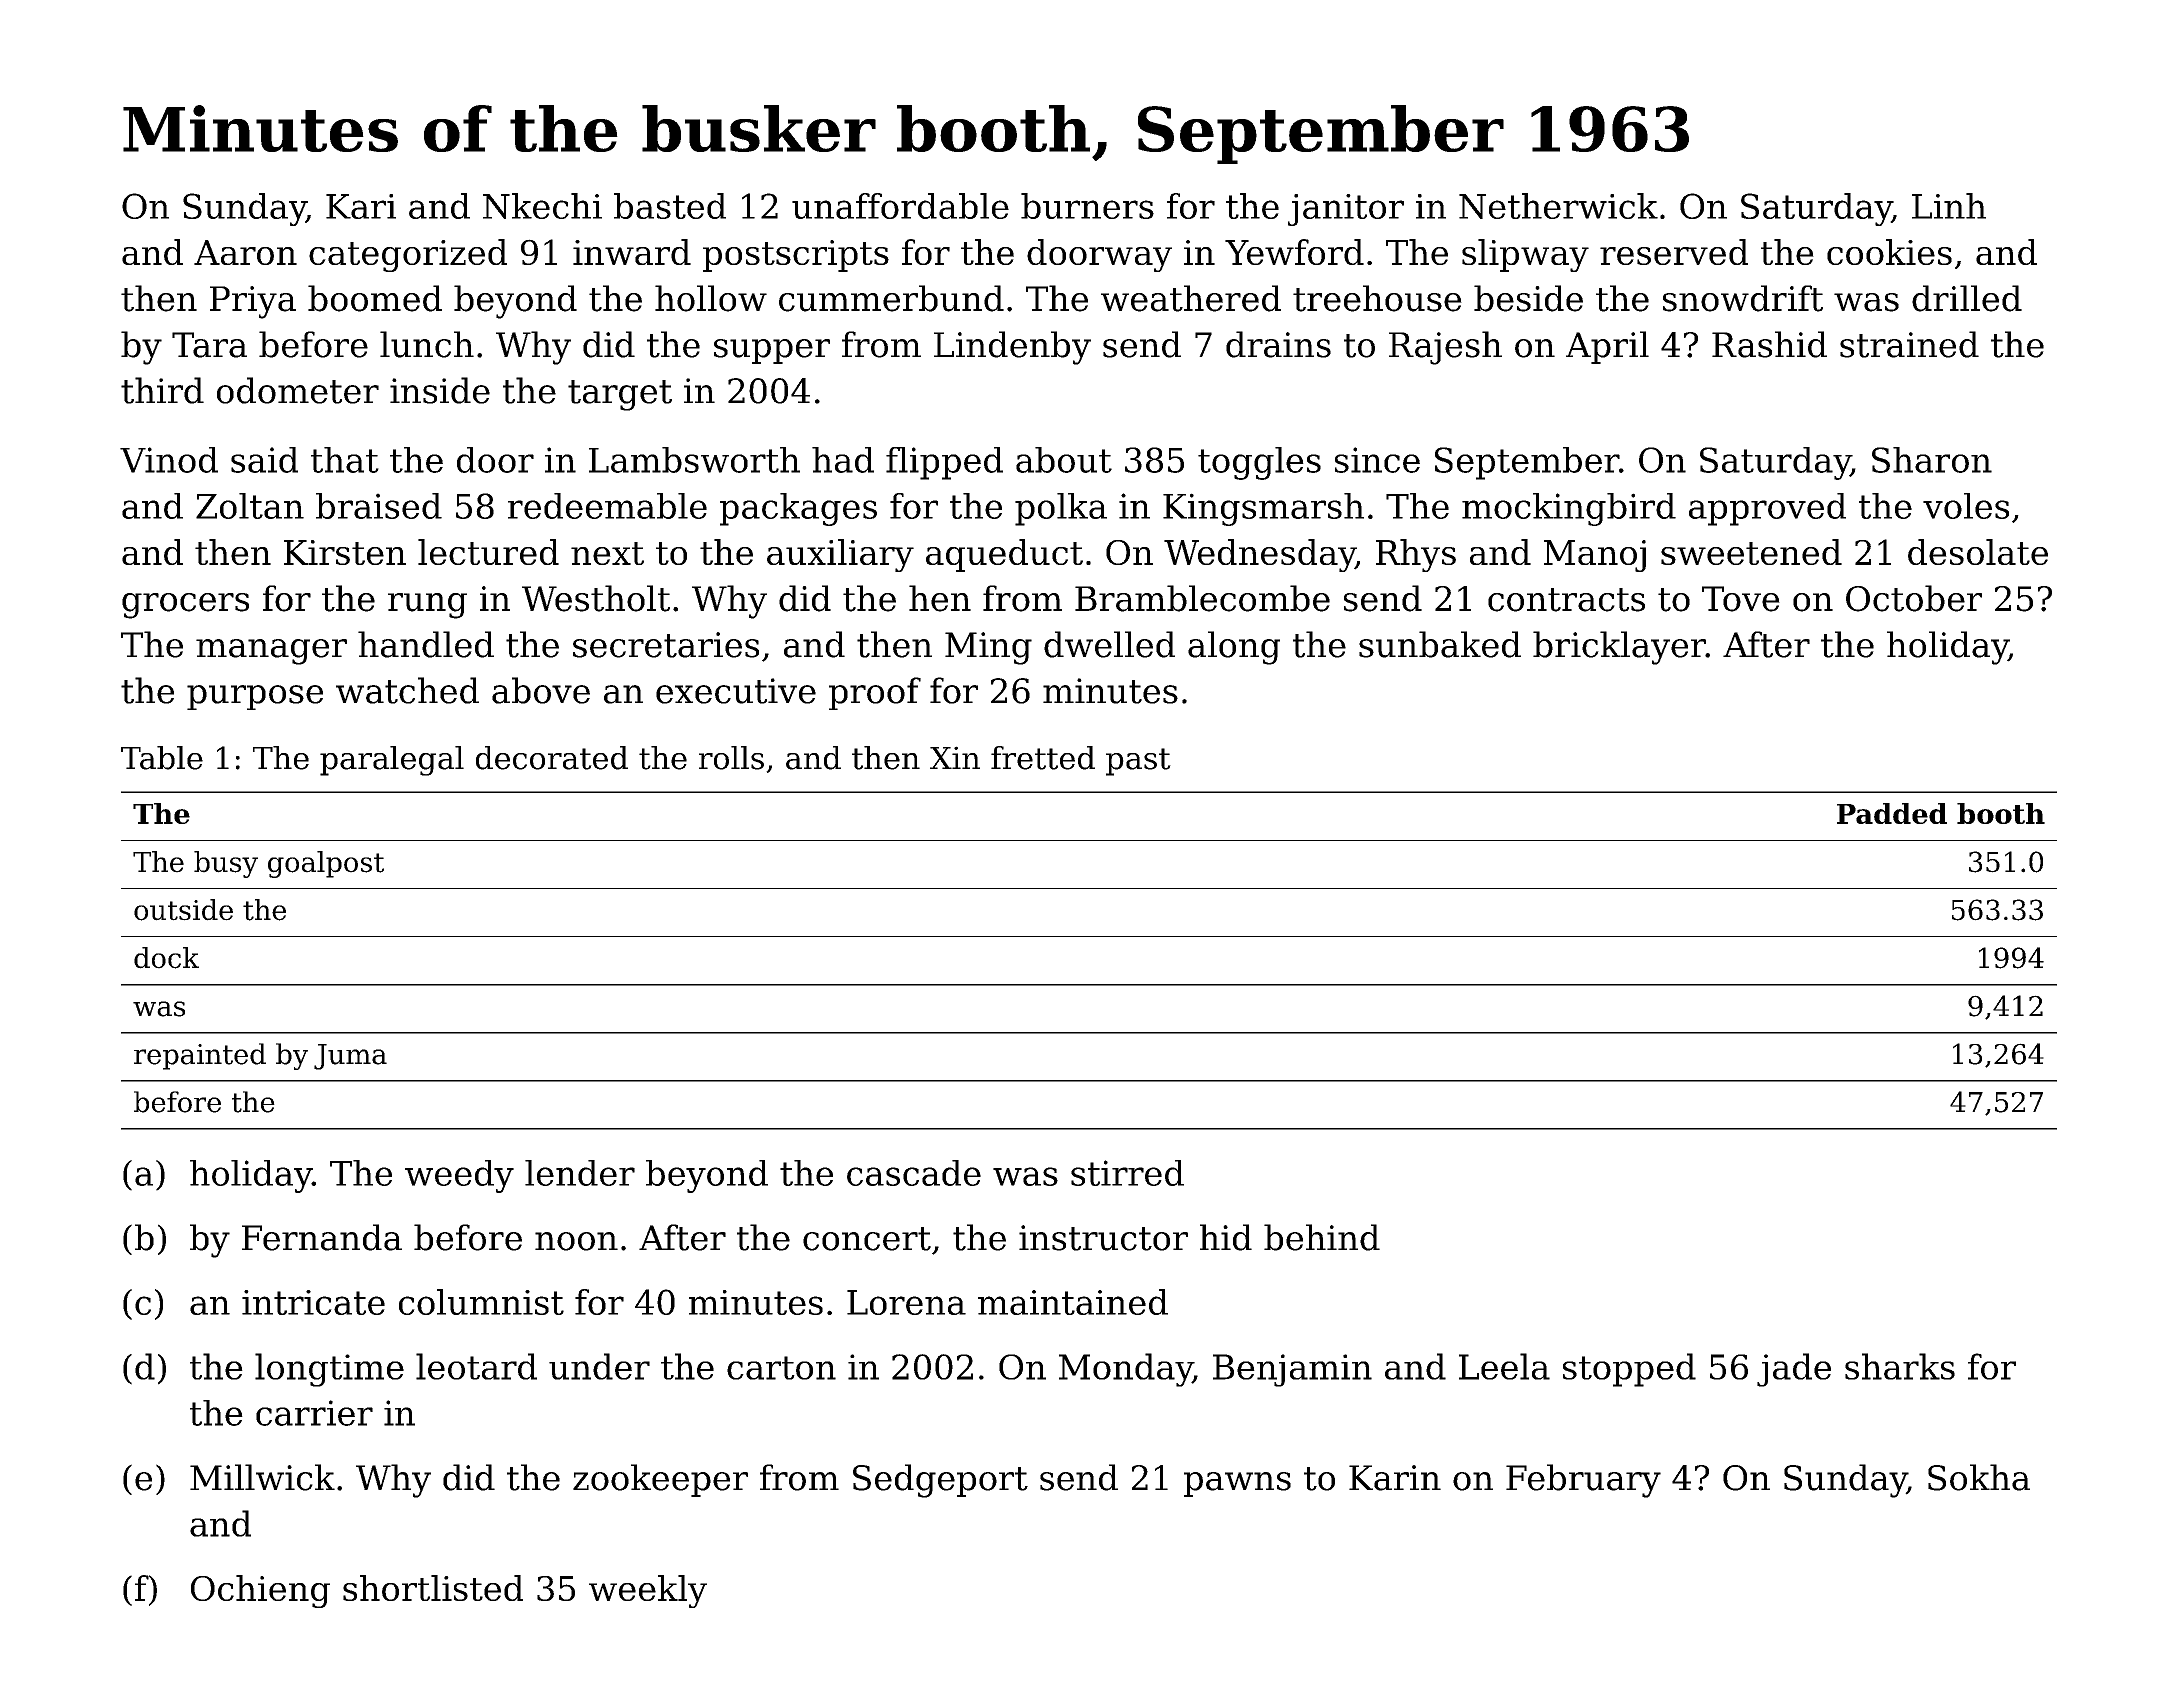 This screenshot has width=2178, height=1683. I want to click on past, so click(1138, 762).
